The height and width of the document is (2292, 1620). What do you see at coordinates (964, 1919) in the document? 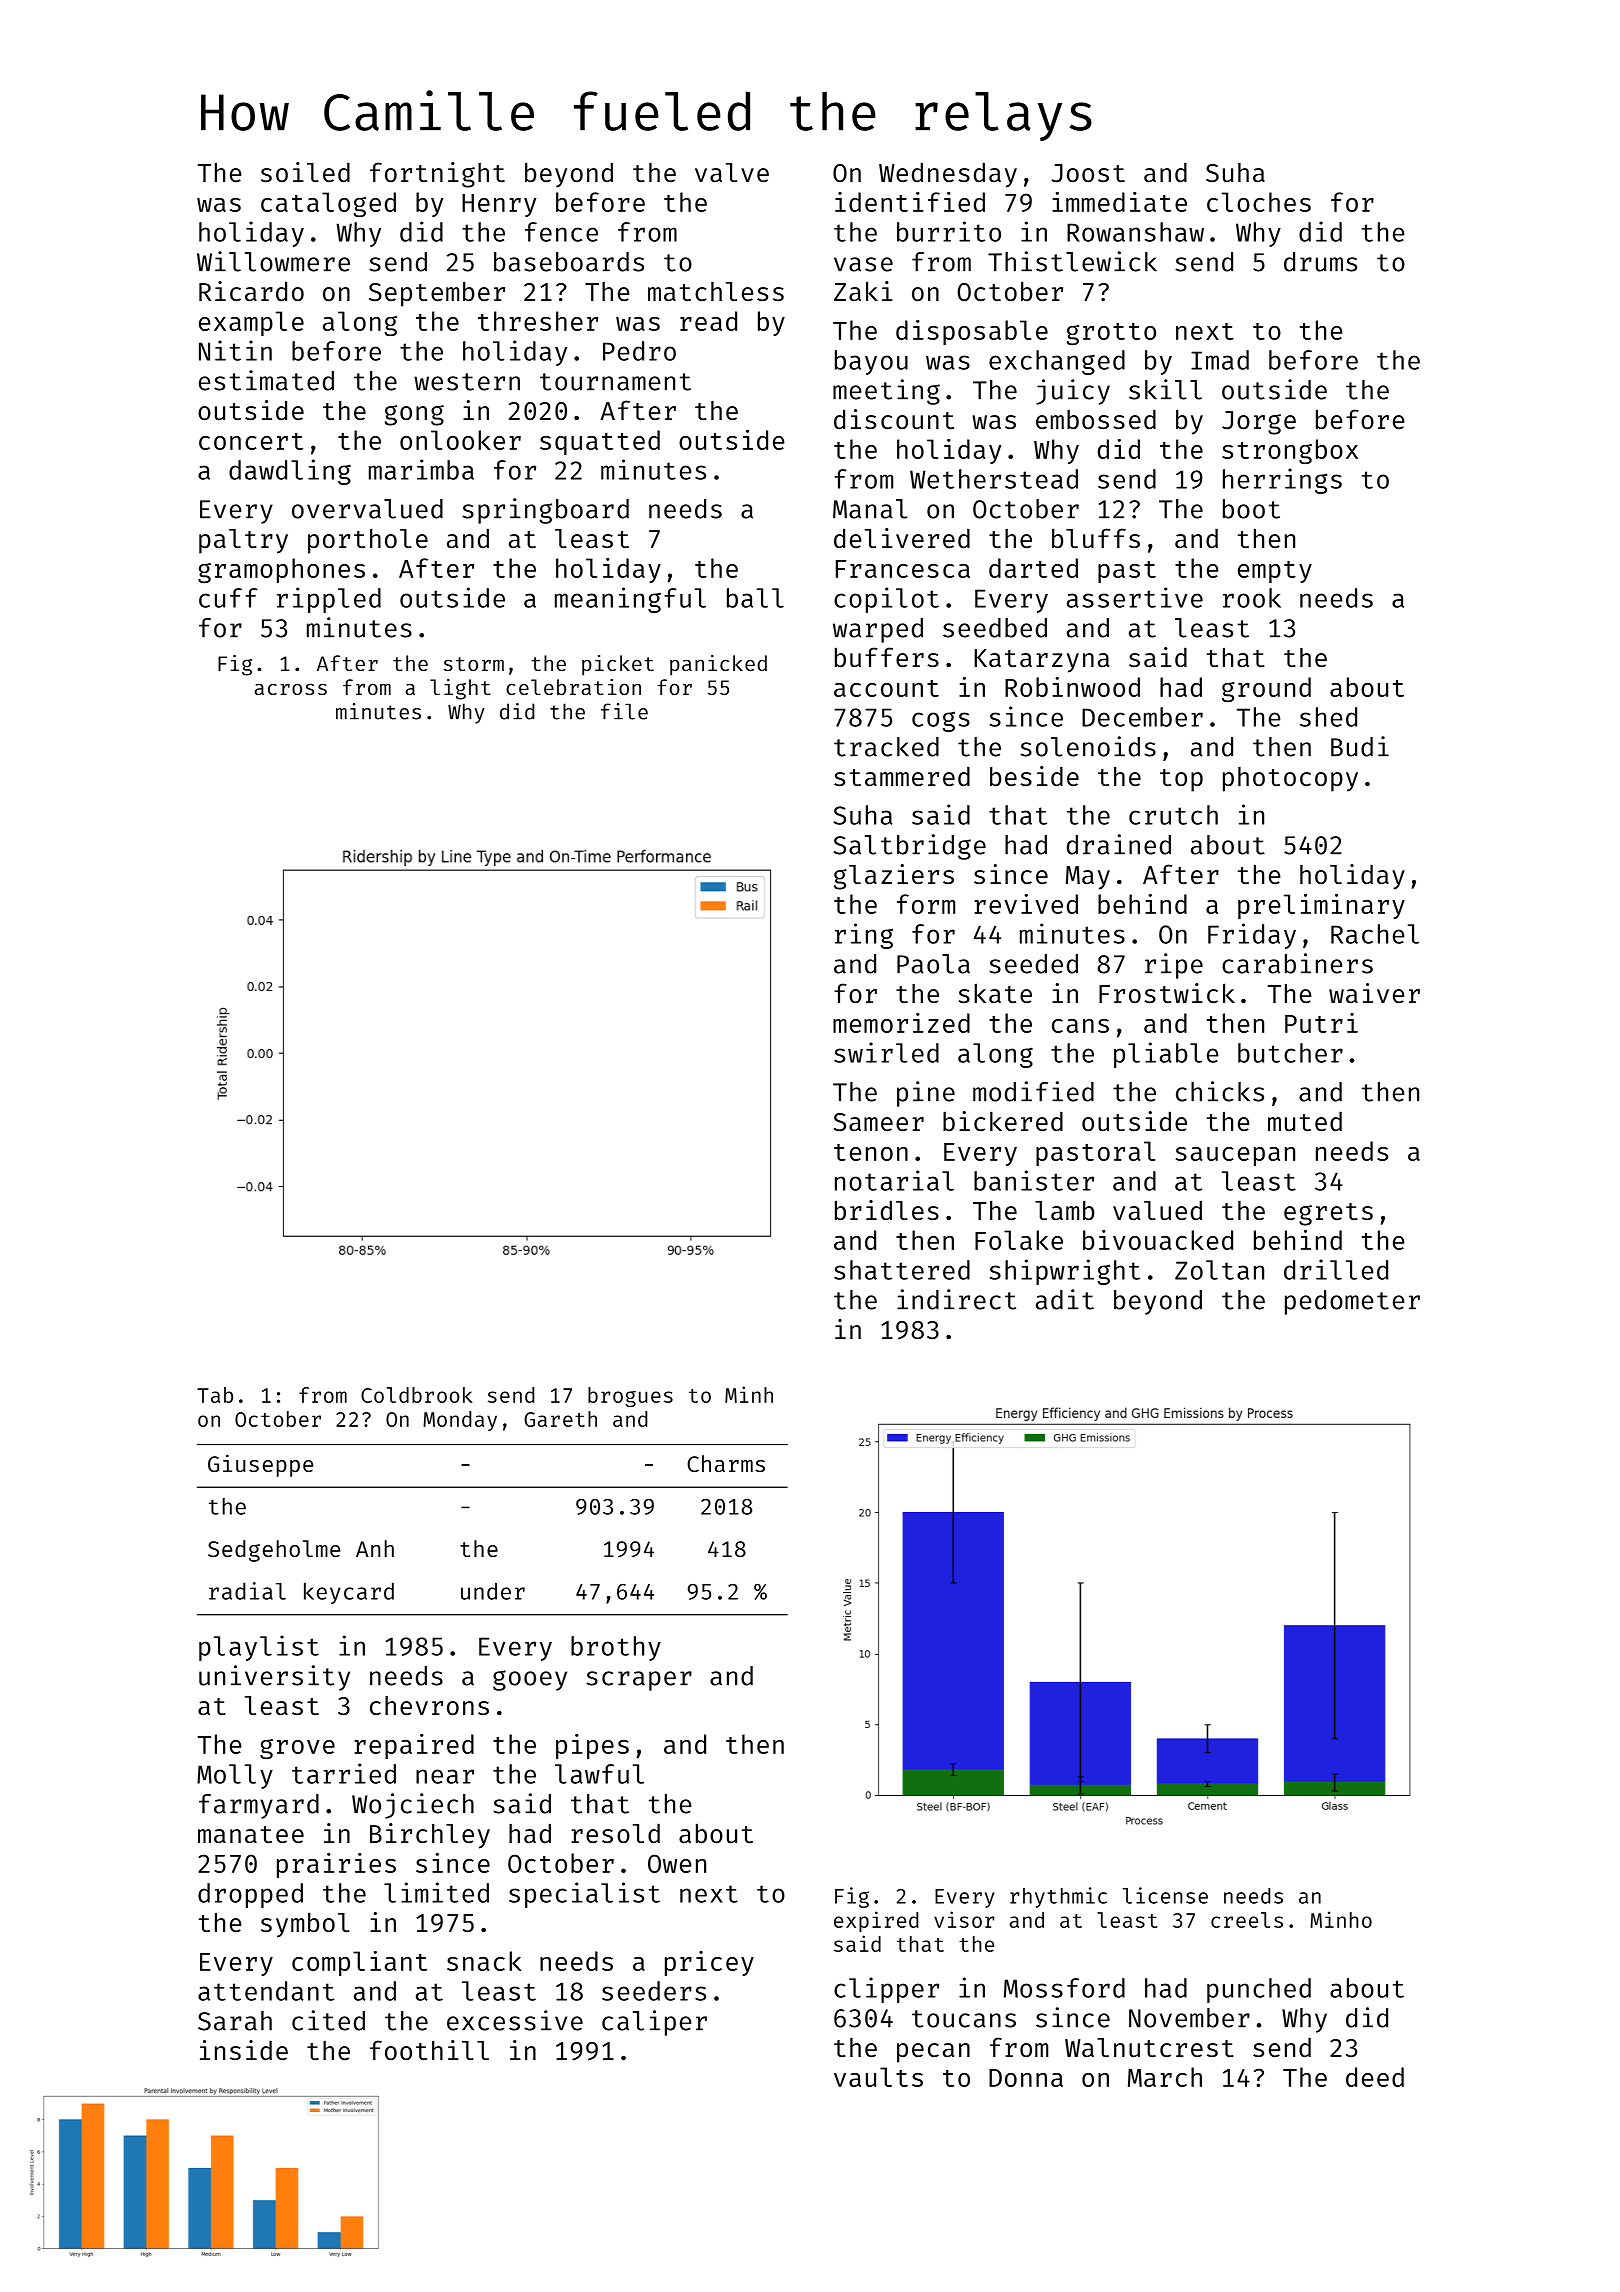
I see `visor` at bounding box center [964, 1919].
